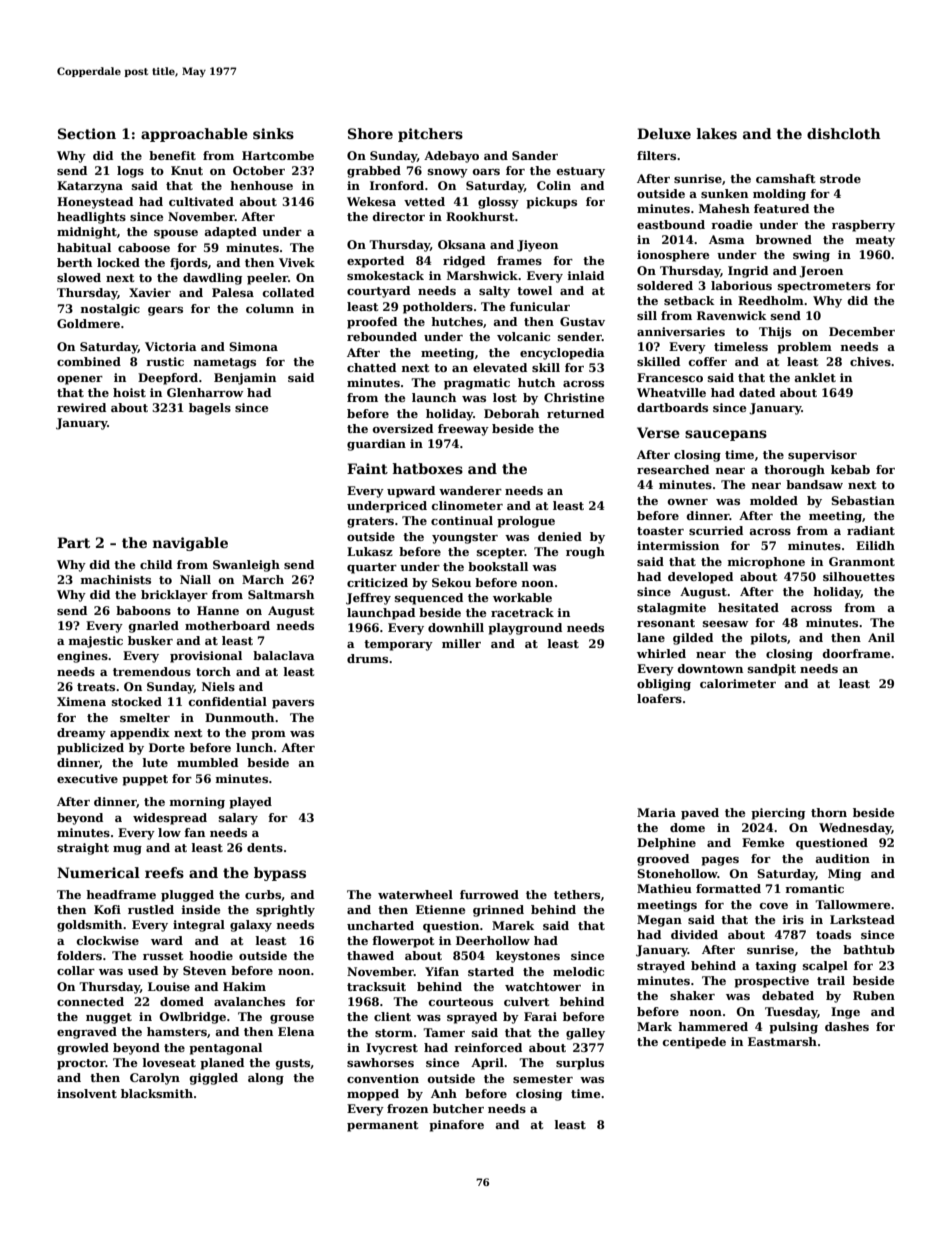  What do you see at coordinates (480, 216) in the page?
I see `Rookhurst` at bounding box center [480, 216].
